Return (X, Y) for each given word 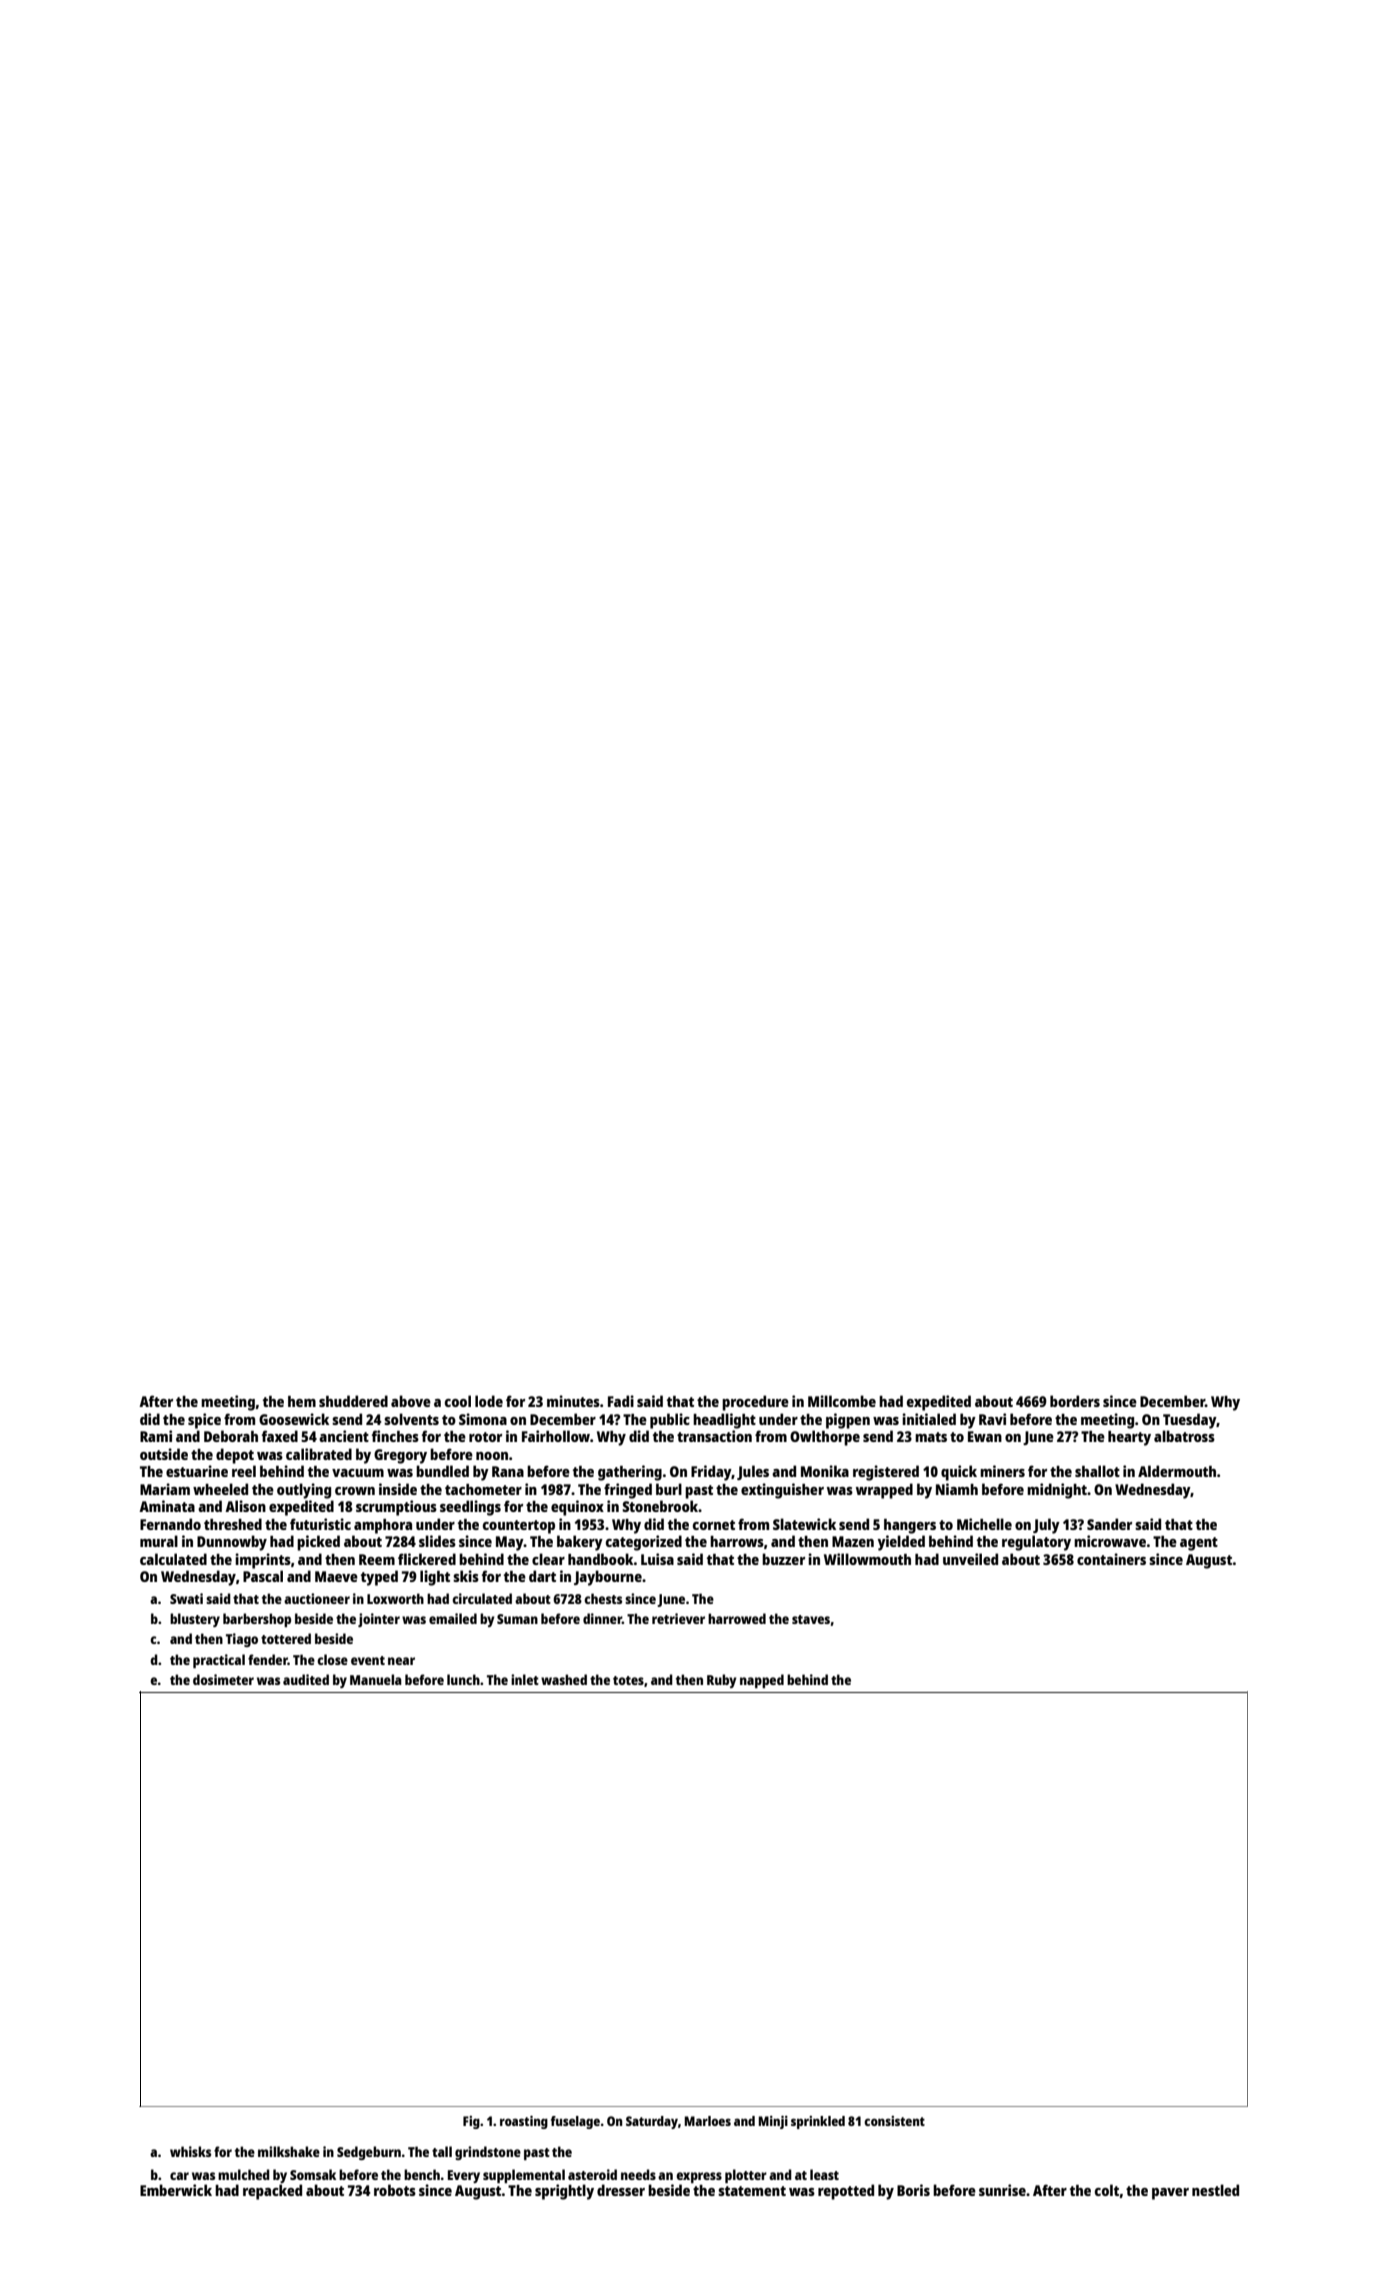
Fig (471, 2122)
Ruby (722, 1681)
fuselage (575, 2122)
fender (268, 1659)
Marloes (707, 2121)
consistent (894, 2121)
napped (762, 1681)
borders (1075, 1401)
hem (302, 1401)
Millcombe (842, 1401)
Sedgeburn (369, 2153)
